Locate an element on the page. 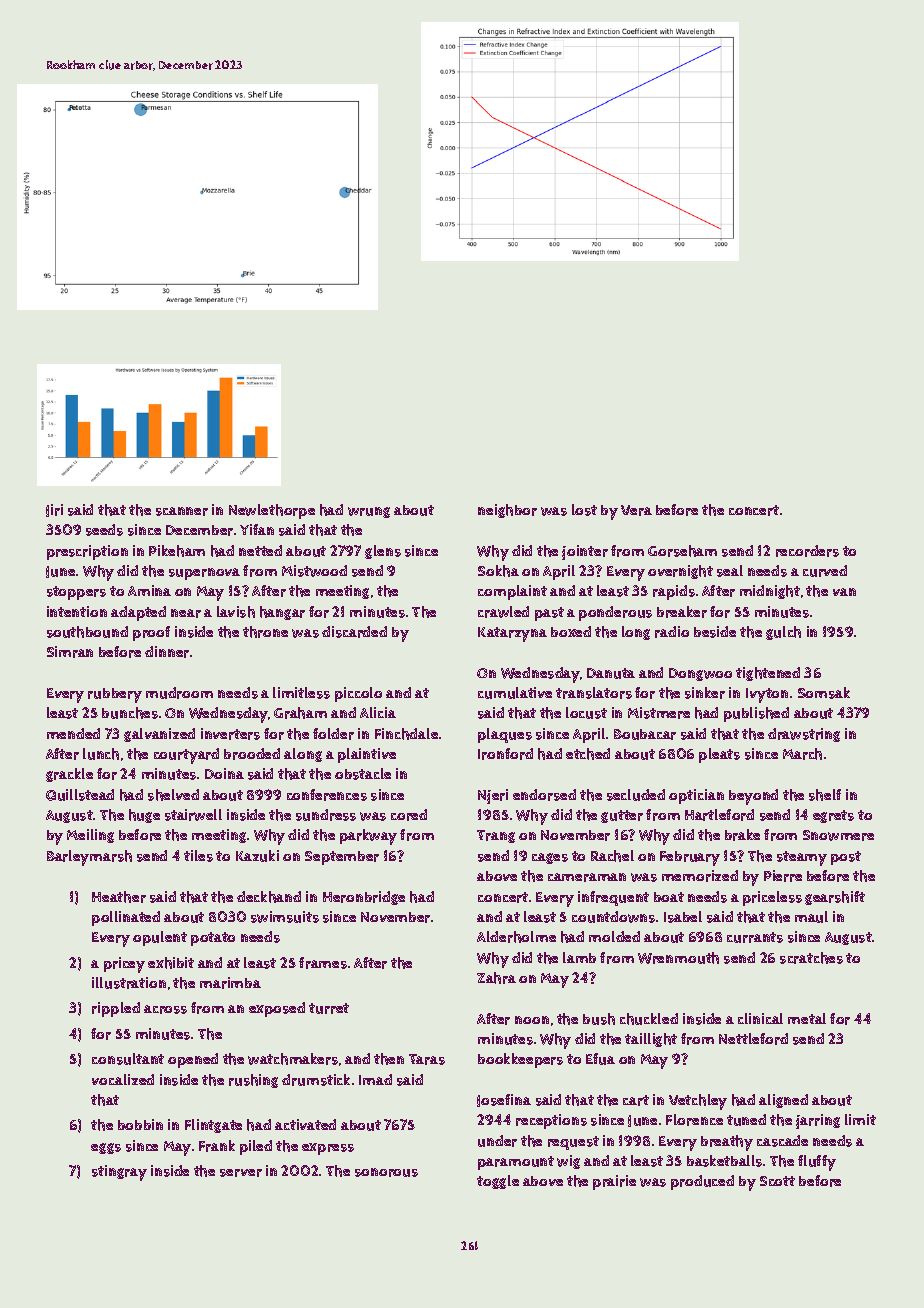  Zahra is located at coordinates (496, 978).
